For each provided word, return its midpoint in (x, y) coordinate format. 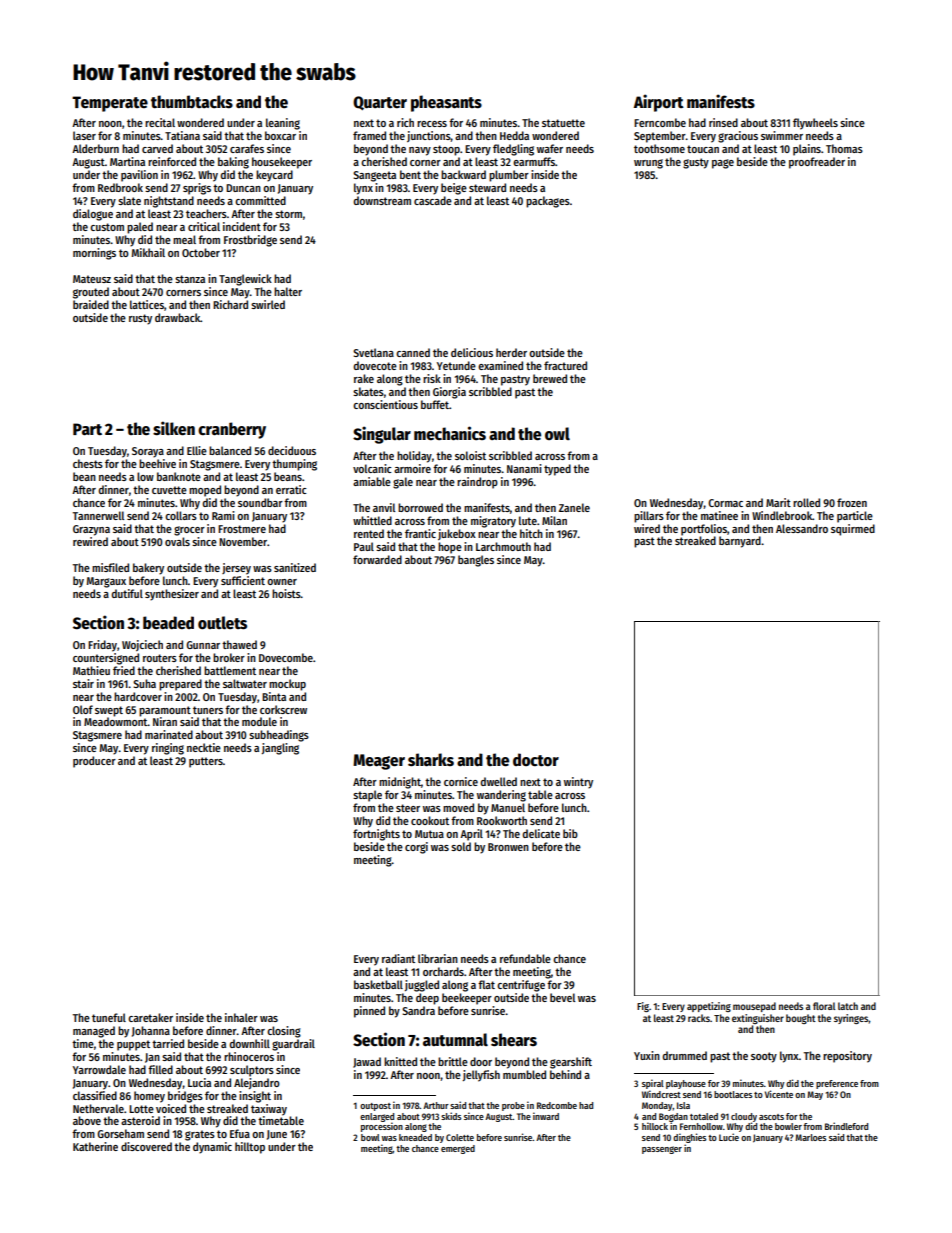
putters (206, 762)
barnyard (740, 542)
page (723, 164)
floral (824, 1006)
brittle (453, 1061)
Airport (659, 103)
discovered (146, 1146)
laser (84, 135)
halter (288, 291)
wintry (578, 783)
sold (461, 846)
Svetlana (373, 352)
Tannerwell (98, 515)
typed (557, 470)
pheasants (446, 103)
